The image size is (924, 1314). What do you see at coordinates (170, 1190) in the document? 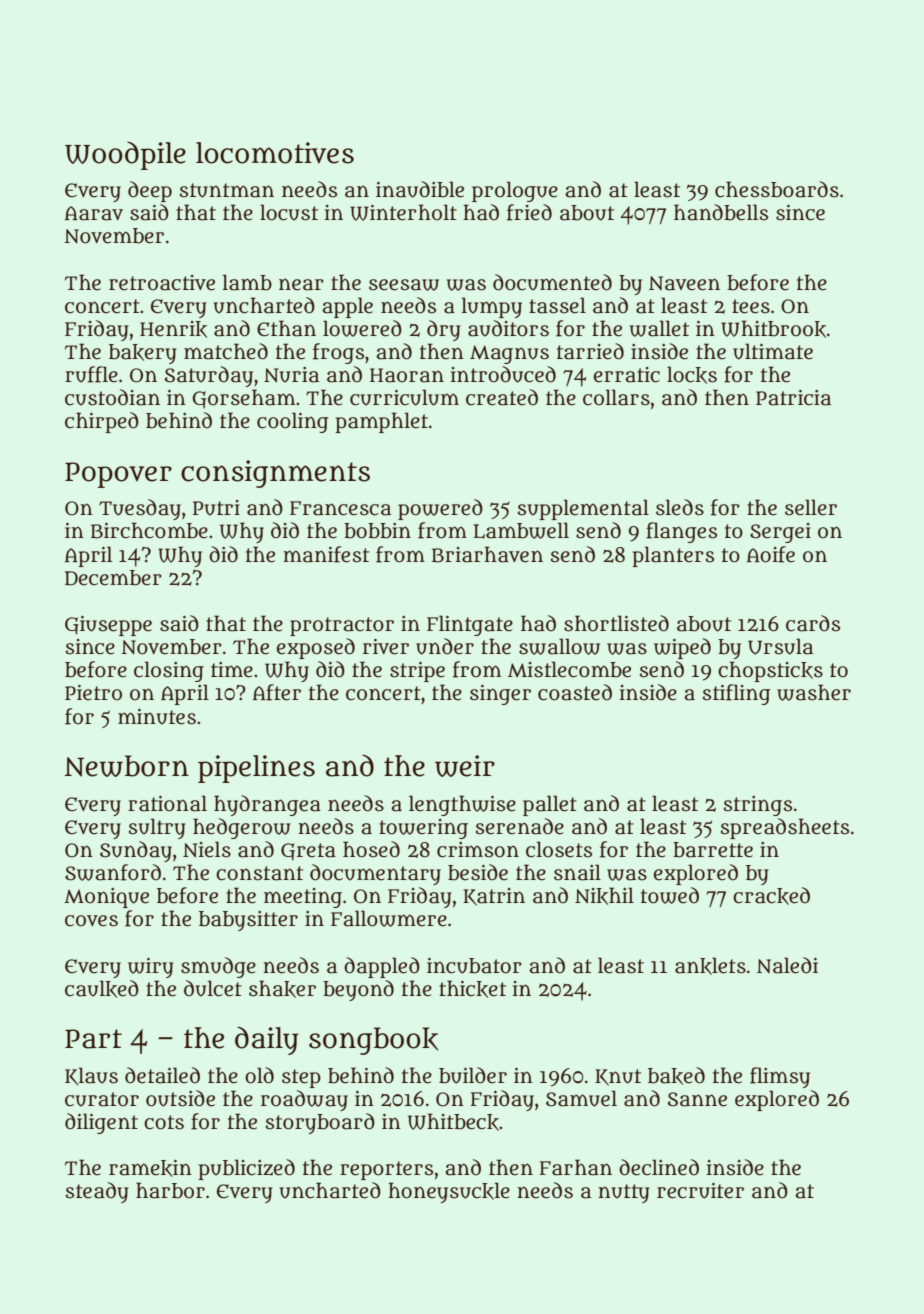
I see `harbor` at bounding box center [170, 1190].
